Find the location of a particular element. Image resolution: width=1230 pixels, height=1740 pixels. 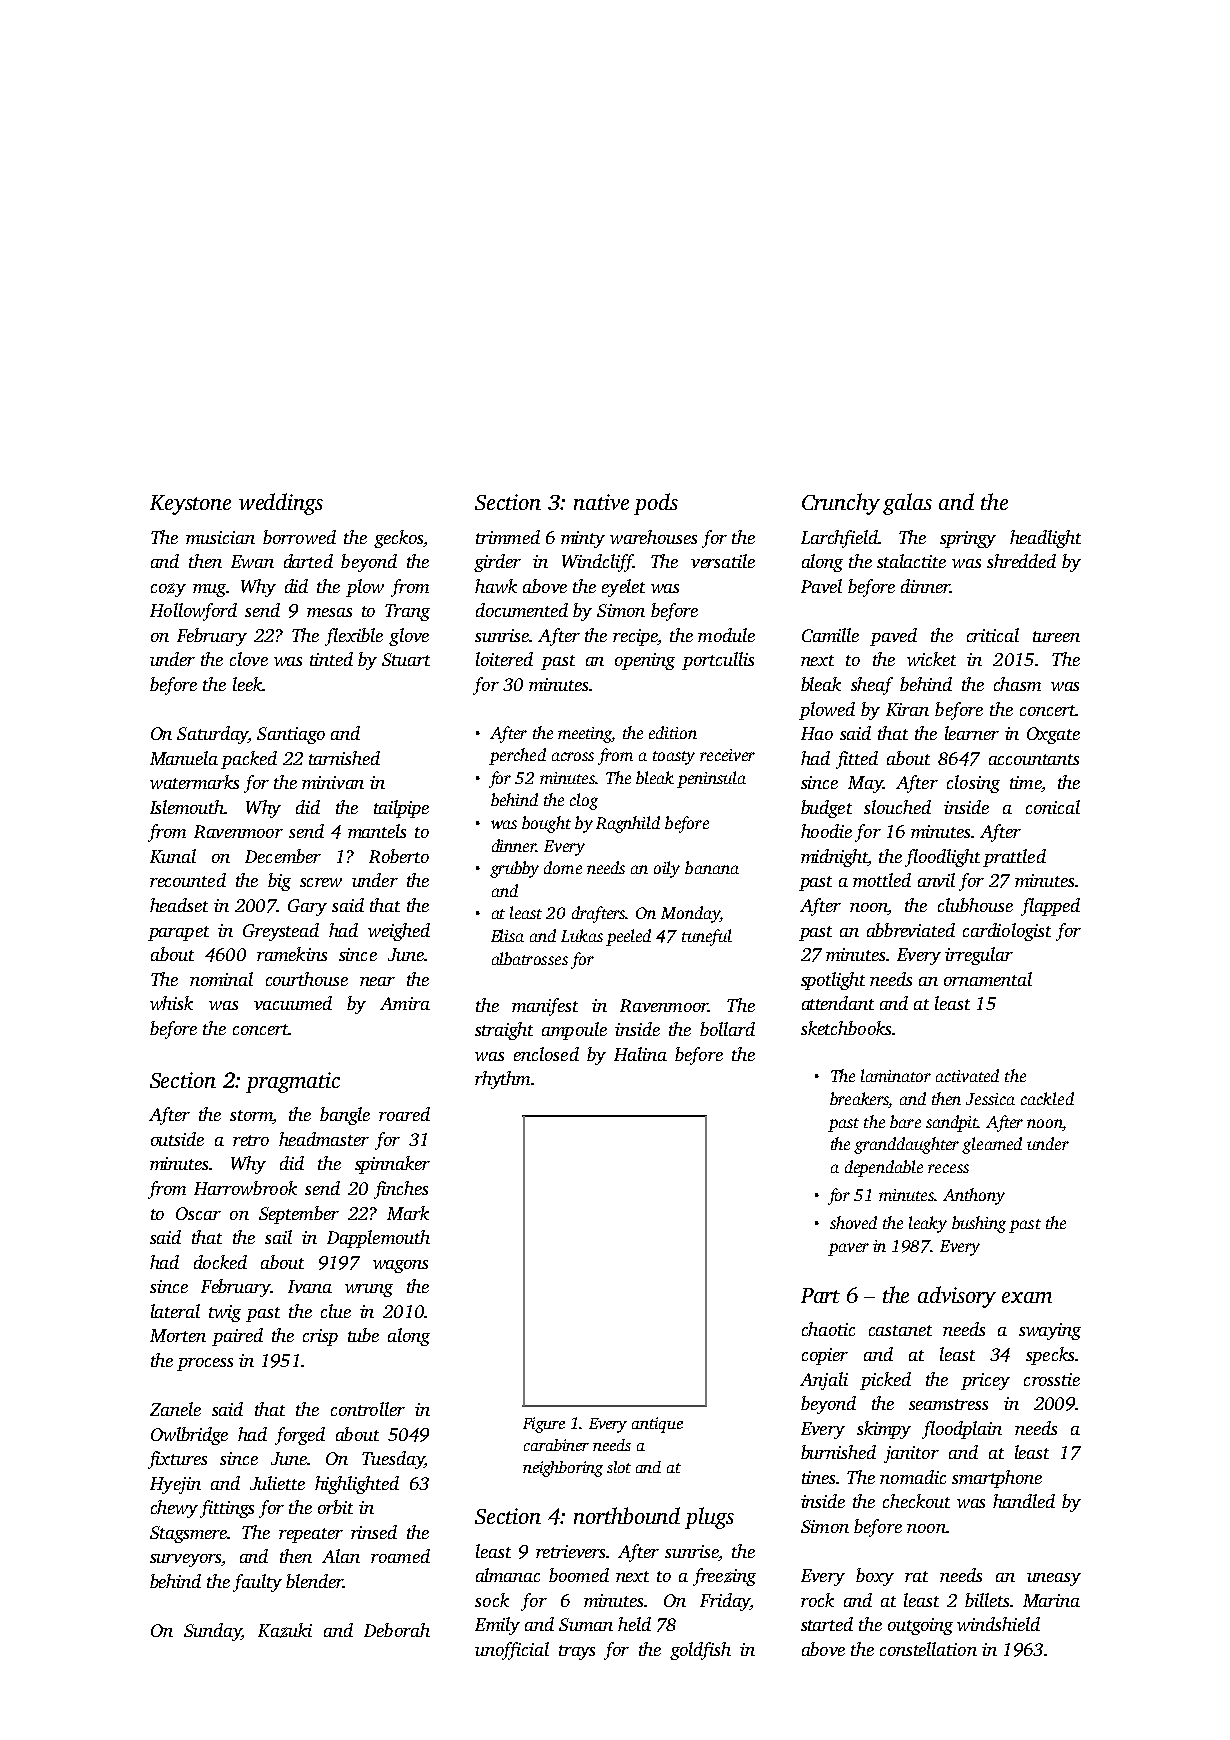

headlight is located at coordinates (1045, 539).
